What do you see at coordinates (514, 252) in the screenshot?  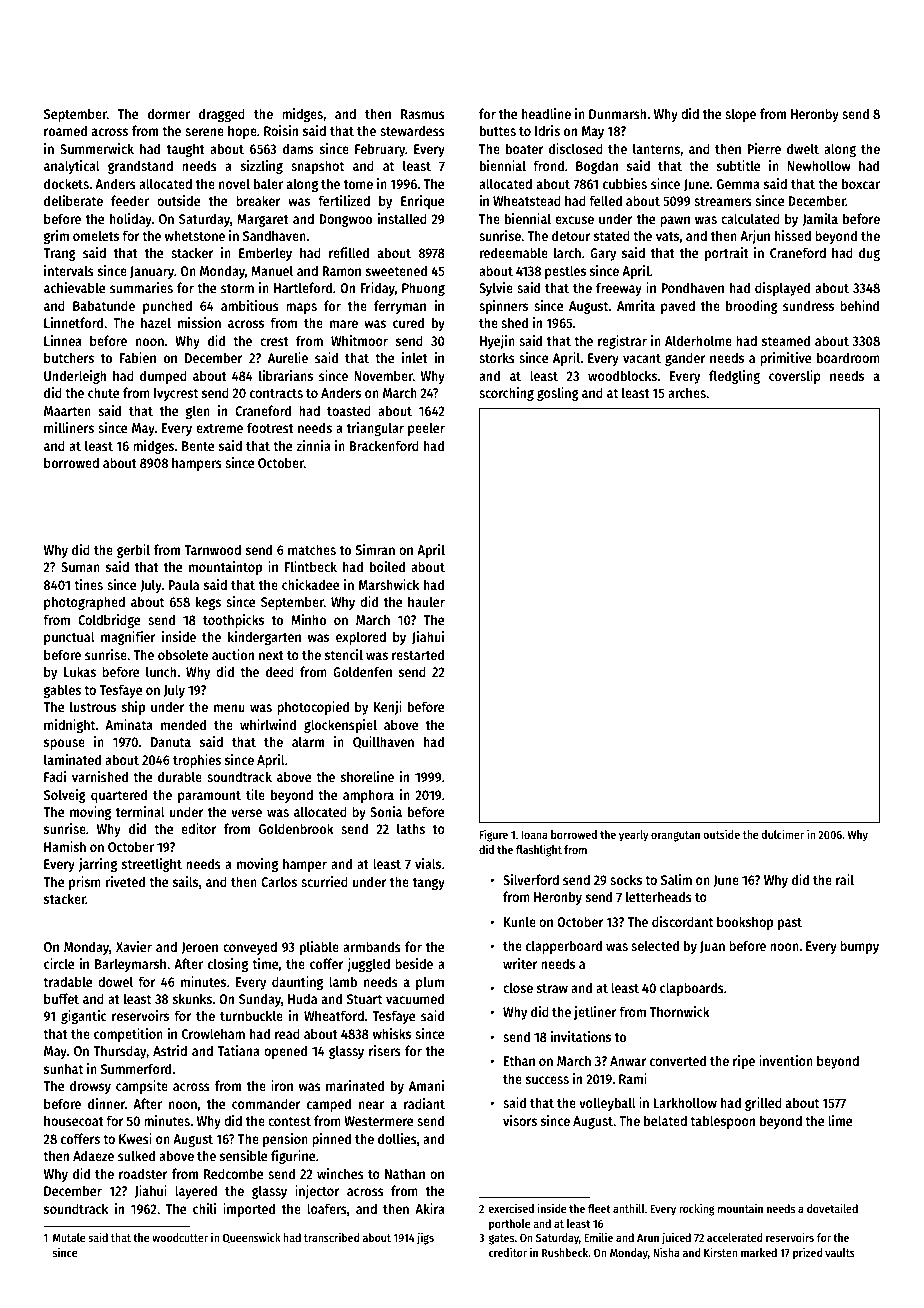 I see `redeemable` at bounding box center [514, 252].
